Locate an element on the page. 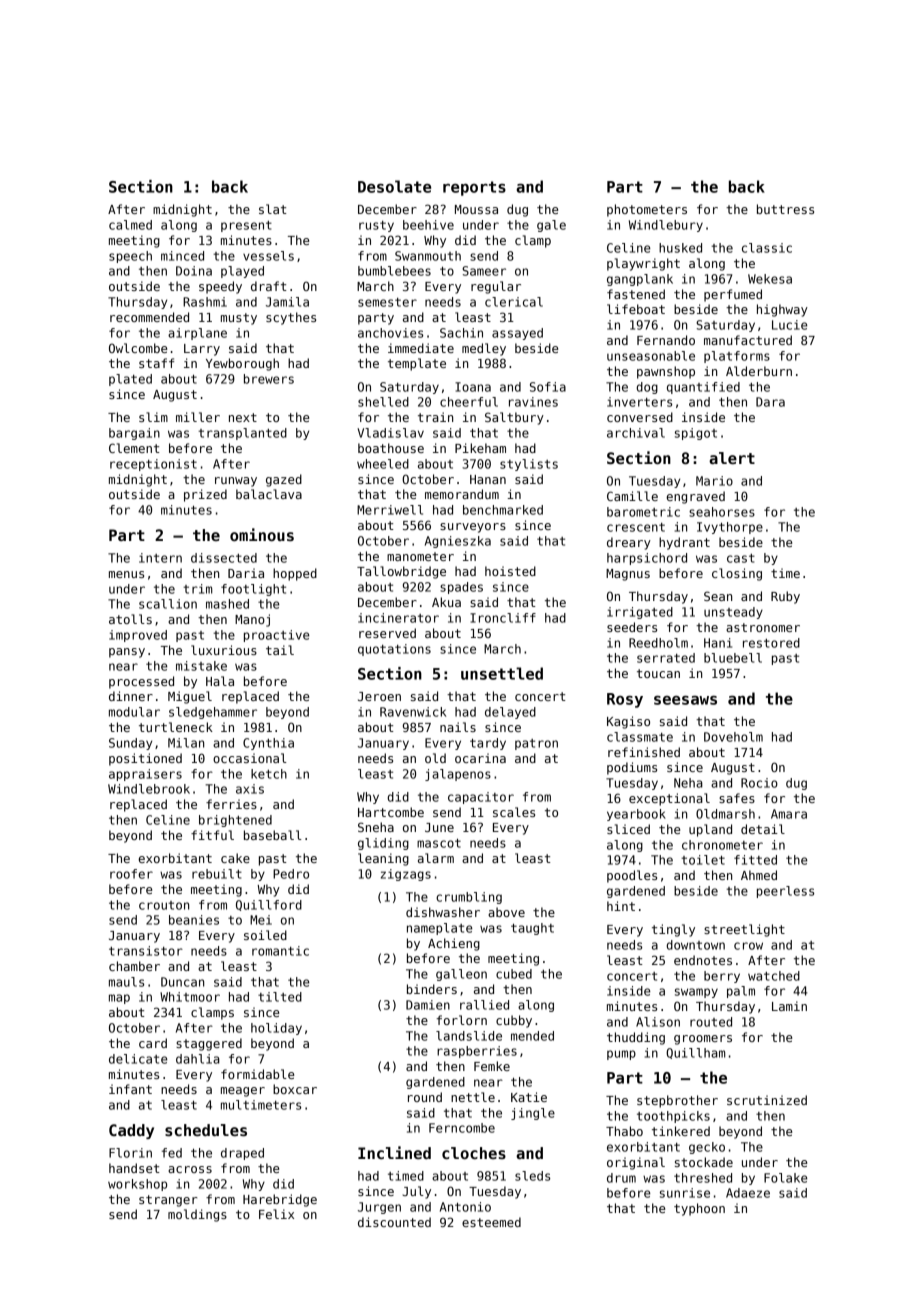 This document has width=924, height=1308. ocarina is located at coordinates (480, 758).
